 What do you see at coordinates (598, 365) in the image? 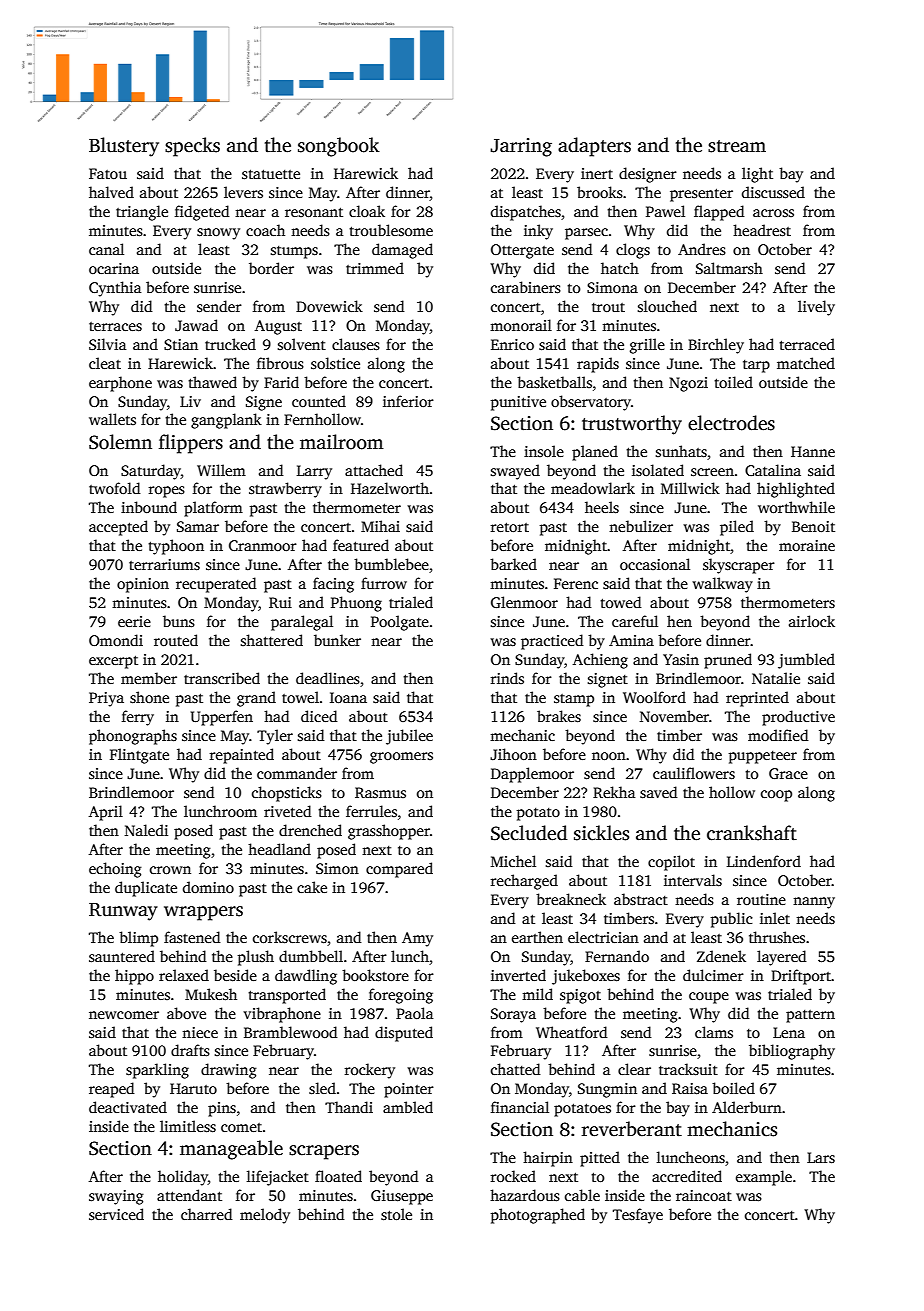
I see `rapids` at bounding box center [598, 365].
